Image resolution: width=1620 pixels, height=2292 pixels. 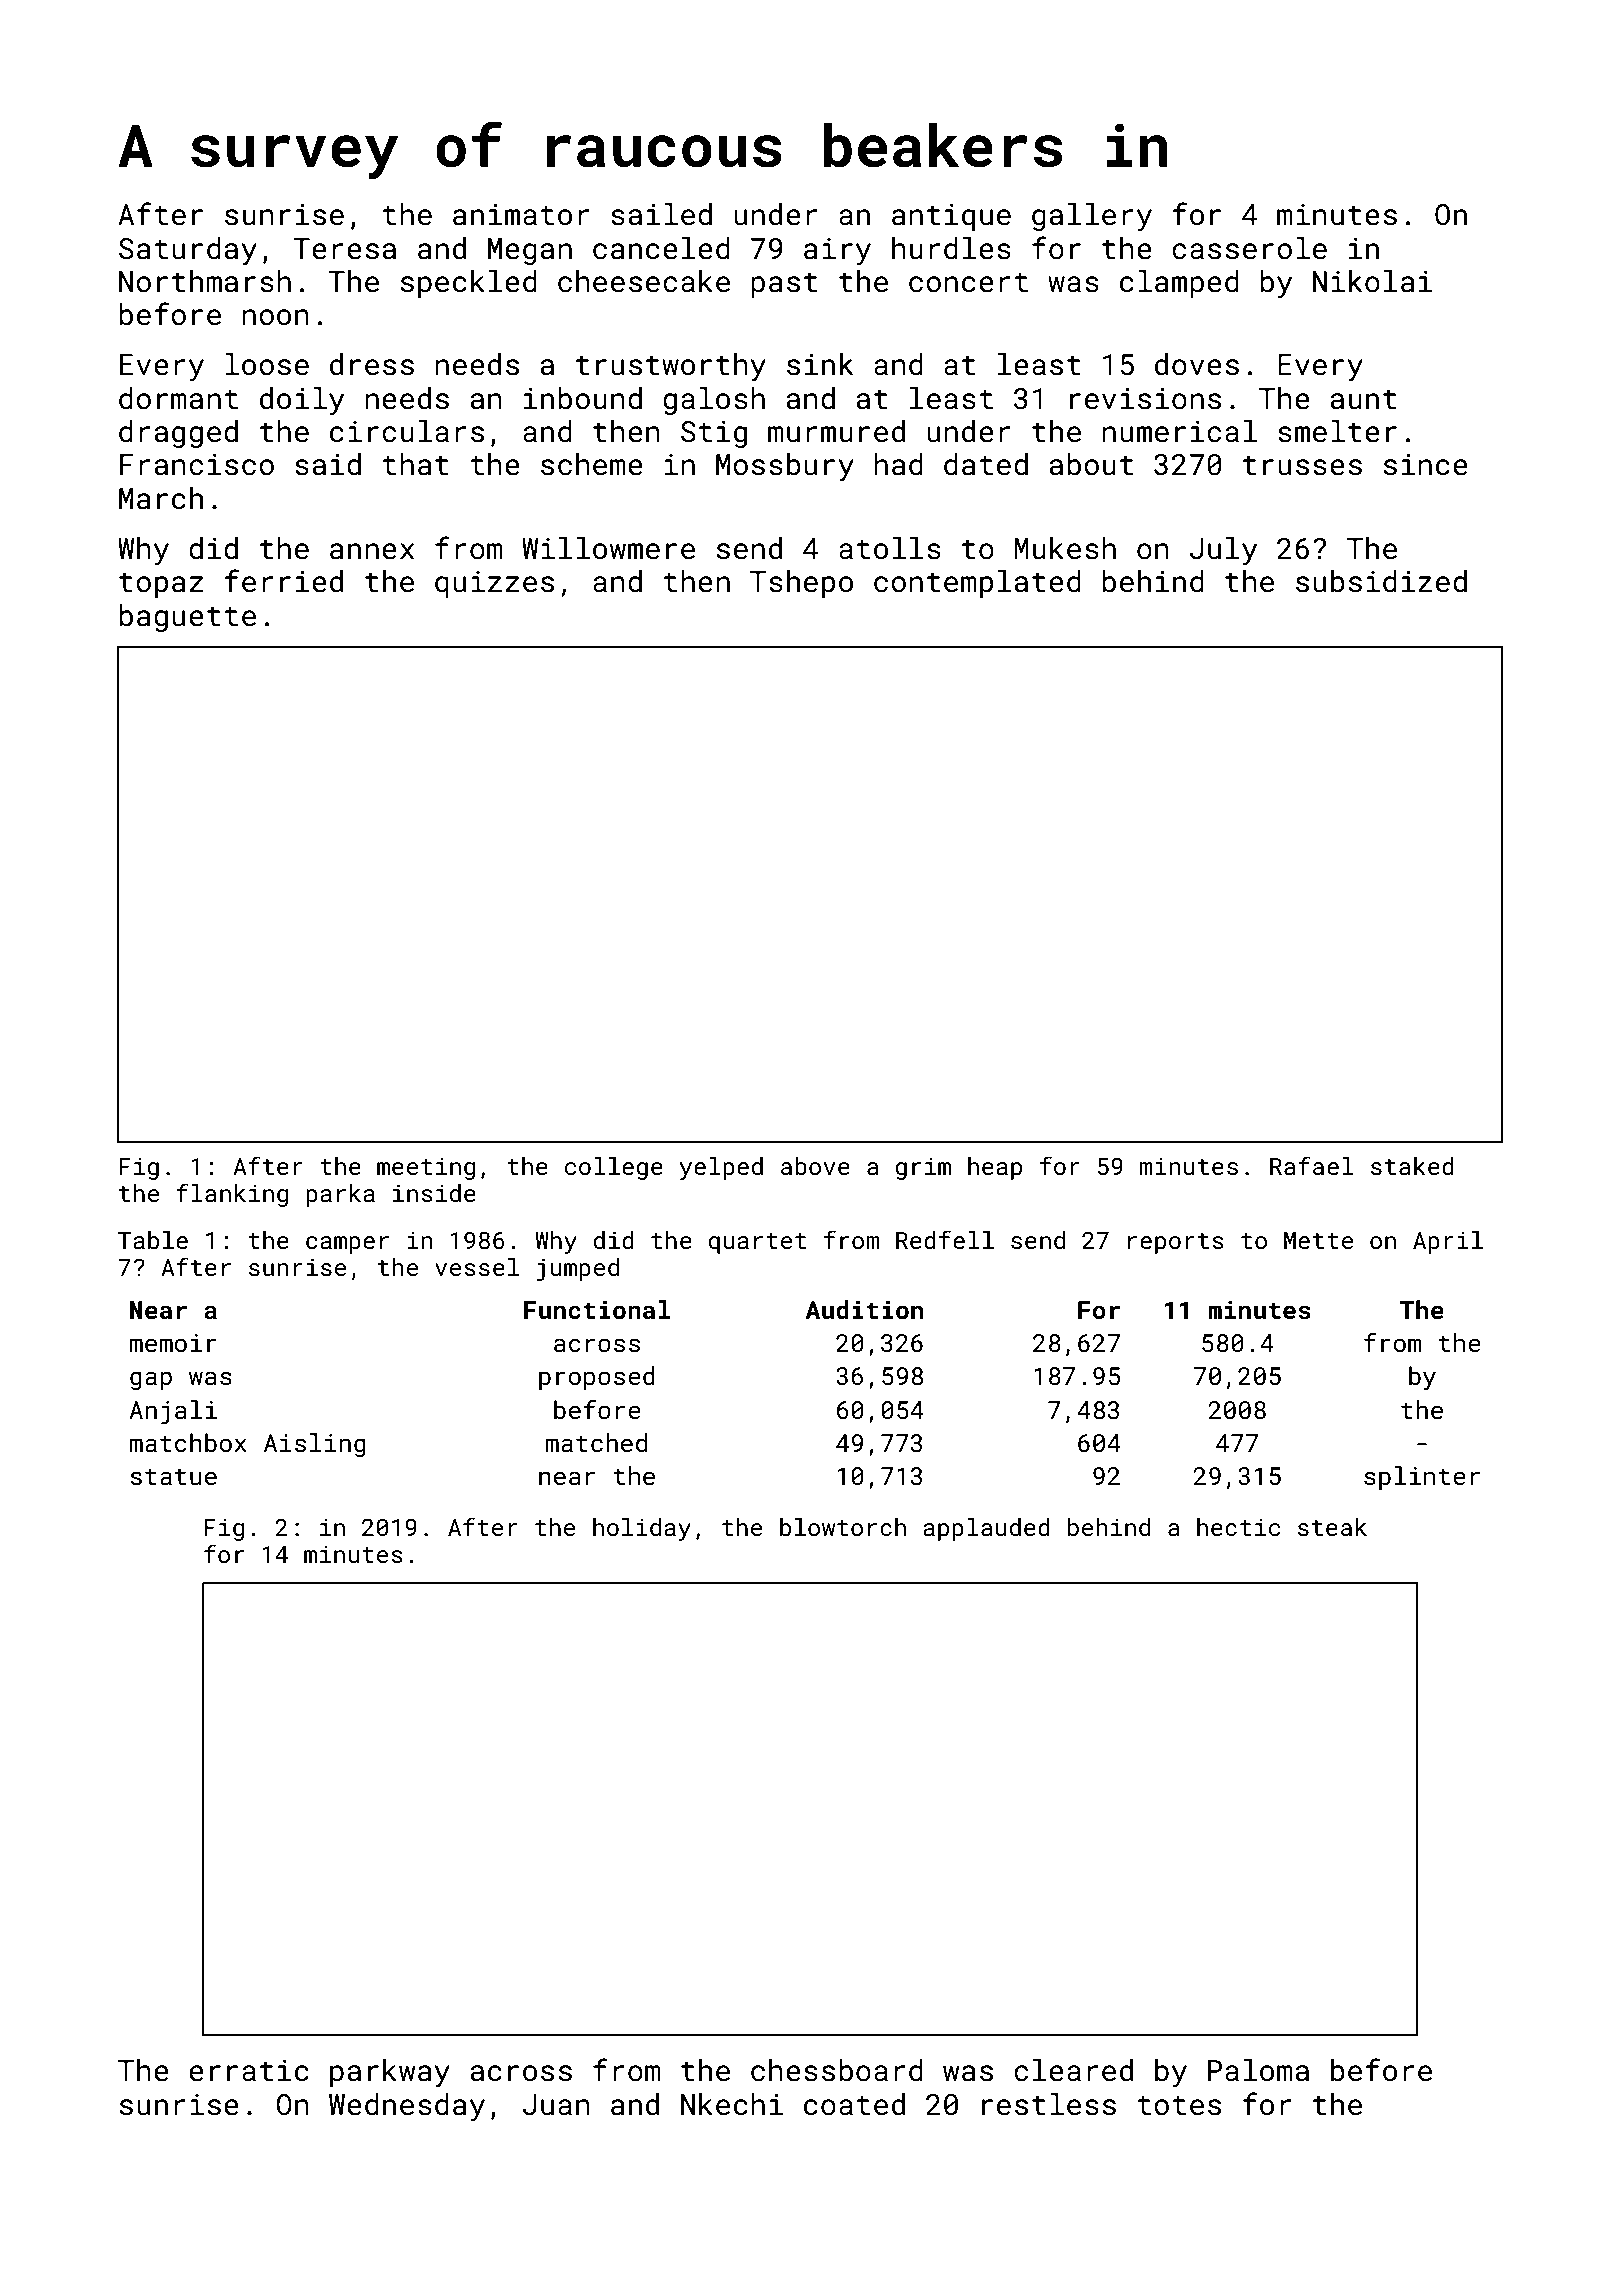 What do you see at coordinates (1332, 1527) in the screenshot?
I see `steak` at bounding box center [1332, 1527].
